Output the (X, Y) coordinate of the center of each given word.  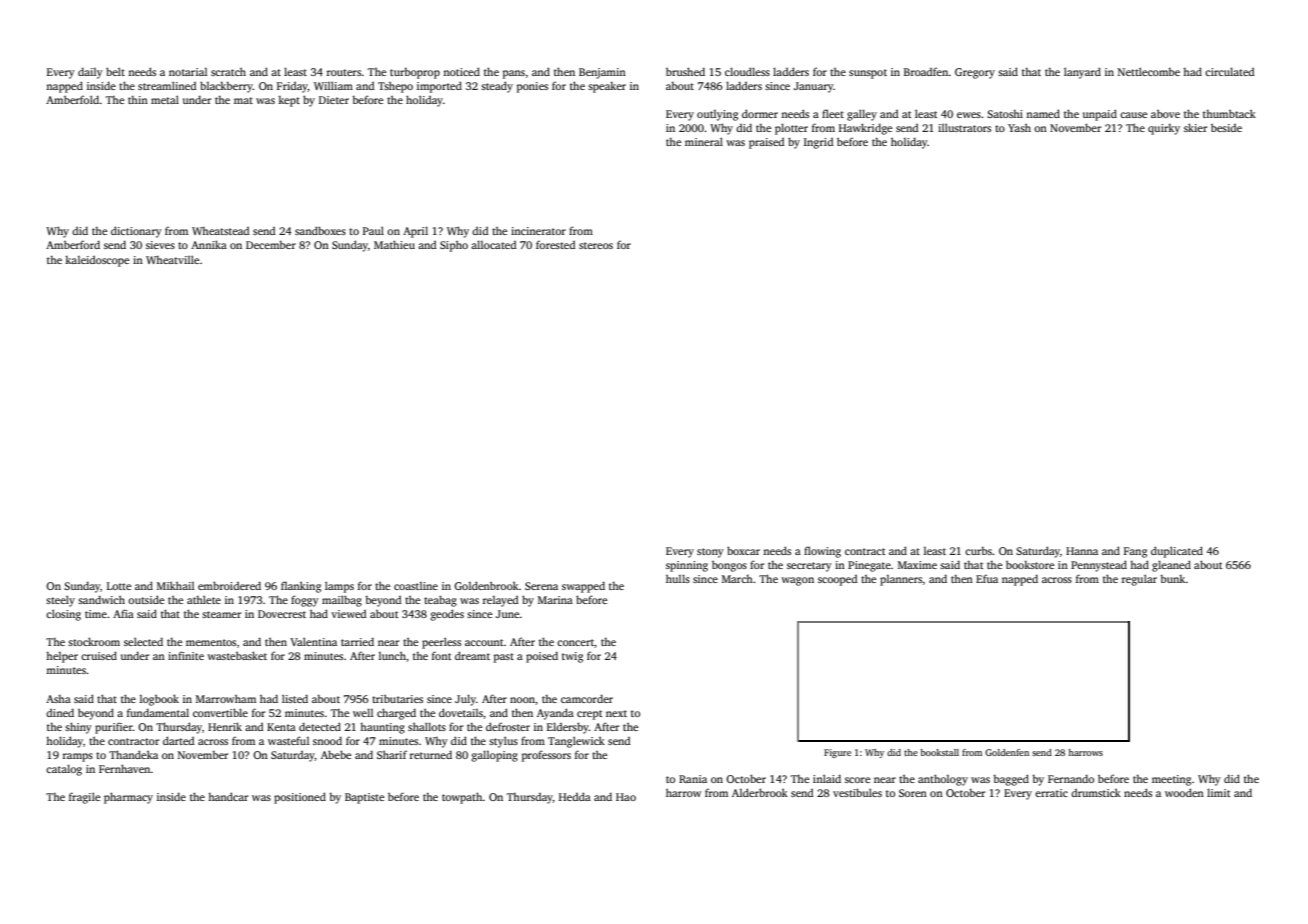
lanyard (1082, 73)
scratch (228, 71)
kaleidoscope (97, 261)
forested (555, 244)
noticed (461, 71)
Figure (837, 753)
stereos (596, 245)
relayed (500, 601)
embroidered (229, 585)
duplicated (1177, 552)
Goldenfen (1007, 752)
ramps (78, 757)
